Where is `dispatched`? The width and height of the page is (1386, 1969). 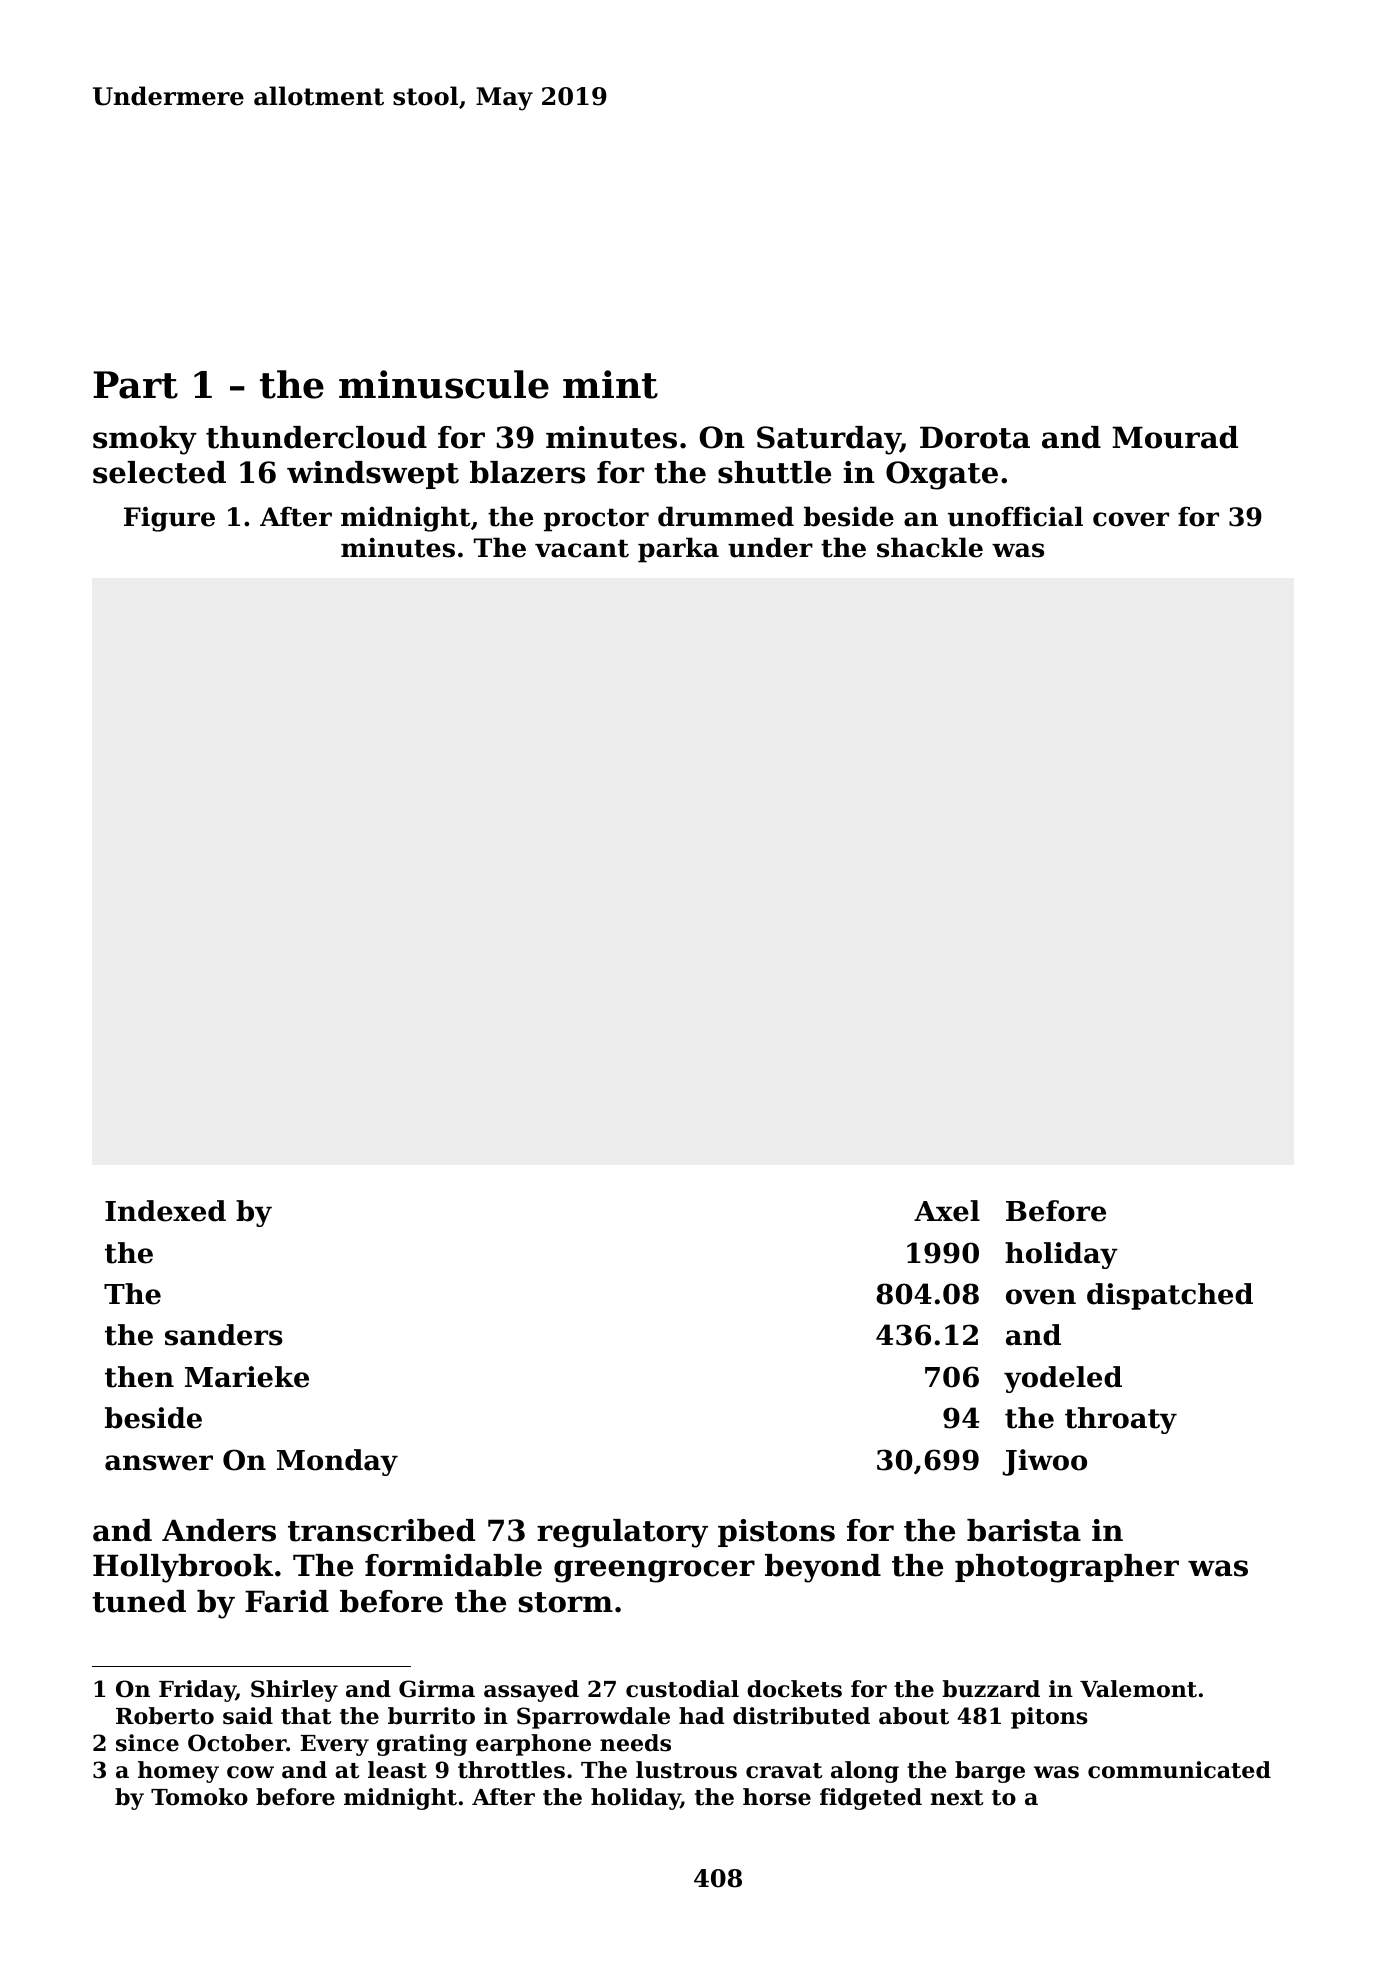 dispatched is located at coordinates (1170, 1296).
